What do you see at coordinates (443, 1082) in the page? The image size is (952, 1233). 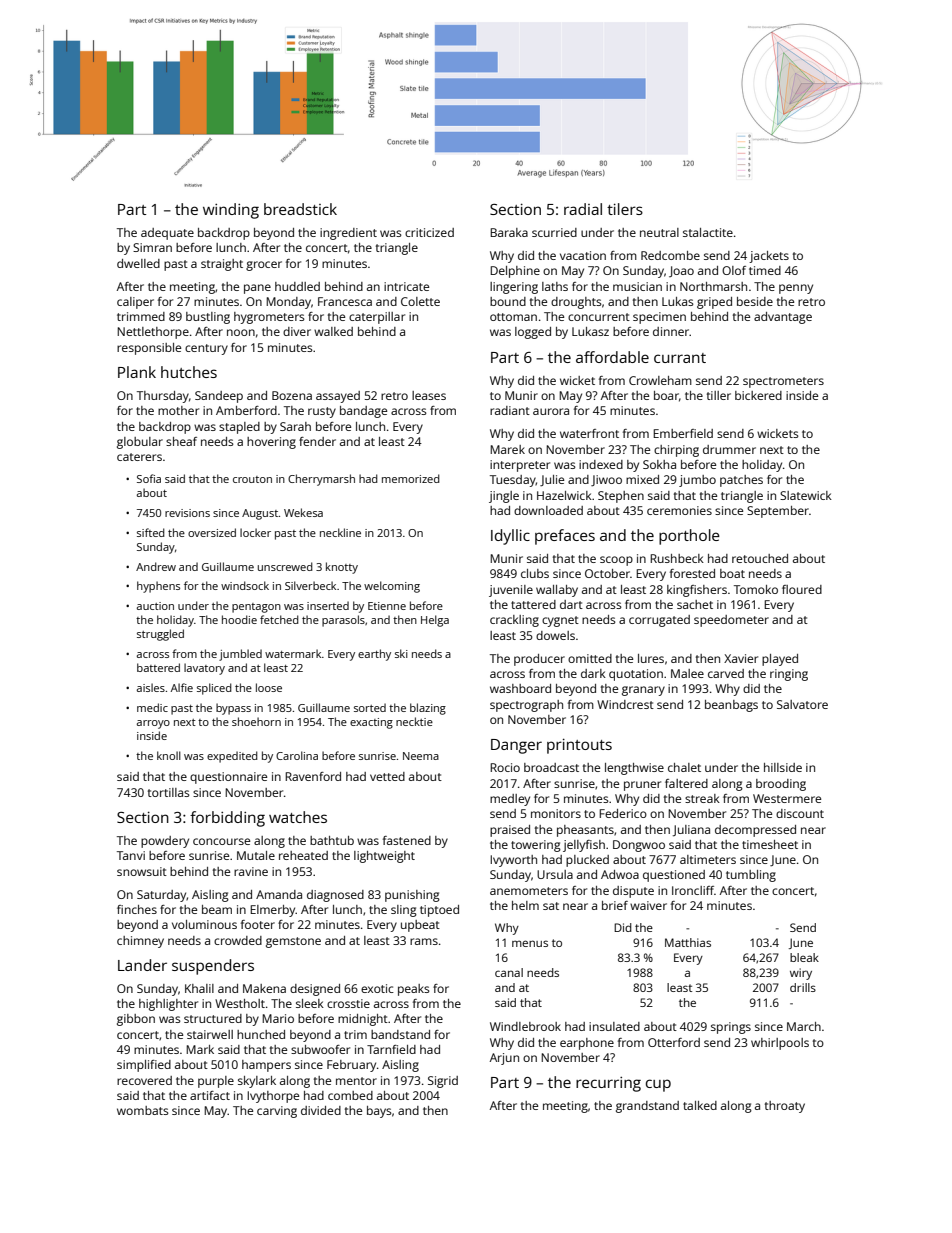 I see `Sigrid` at bounding box center [443, 1082].
